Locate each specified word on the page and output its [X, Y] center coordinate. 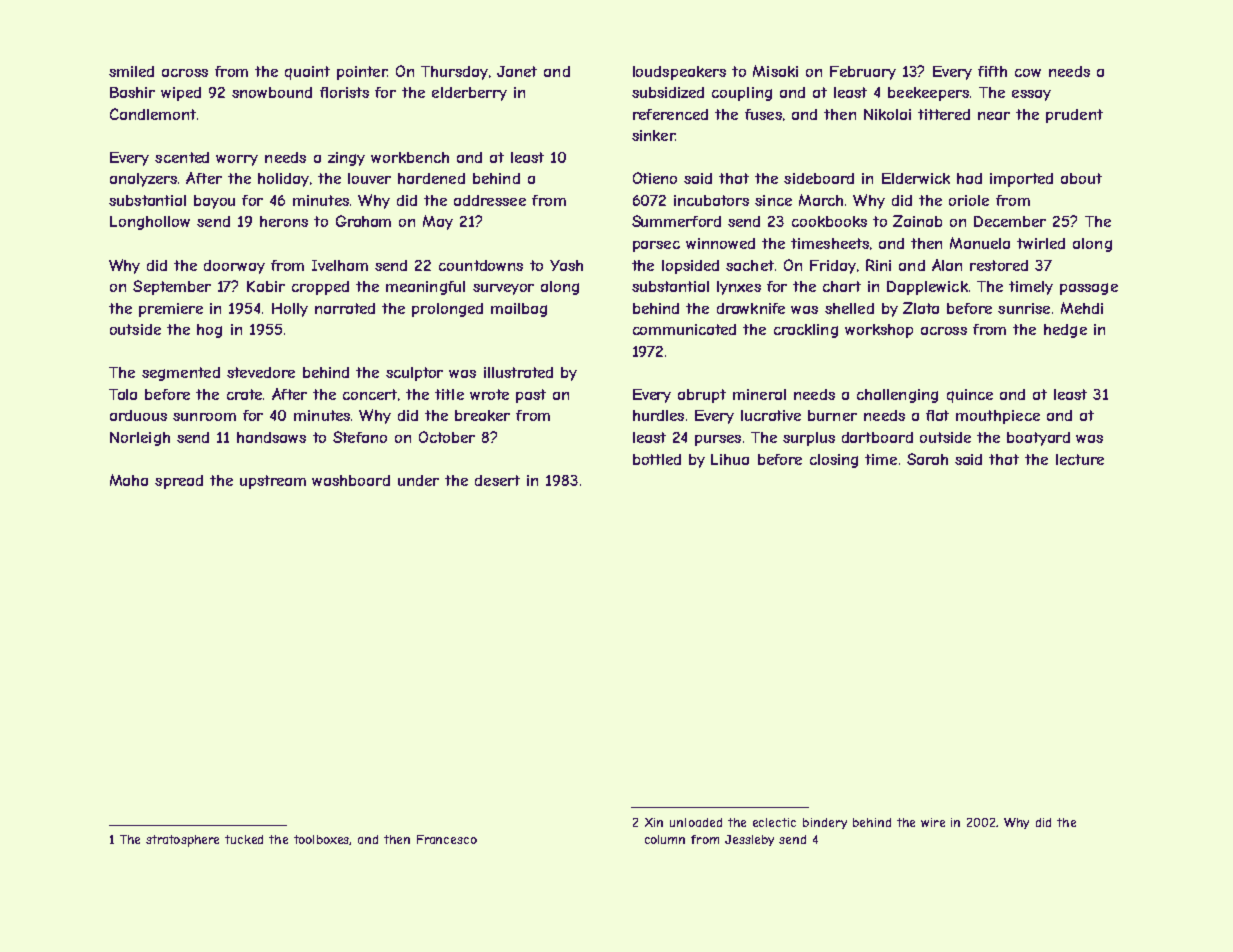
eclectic [774, 822]
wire [933, 822]
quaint [307, 73]
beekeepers [928, 94]
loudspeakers [679, 73]
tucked [244, 839]
